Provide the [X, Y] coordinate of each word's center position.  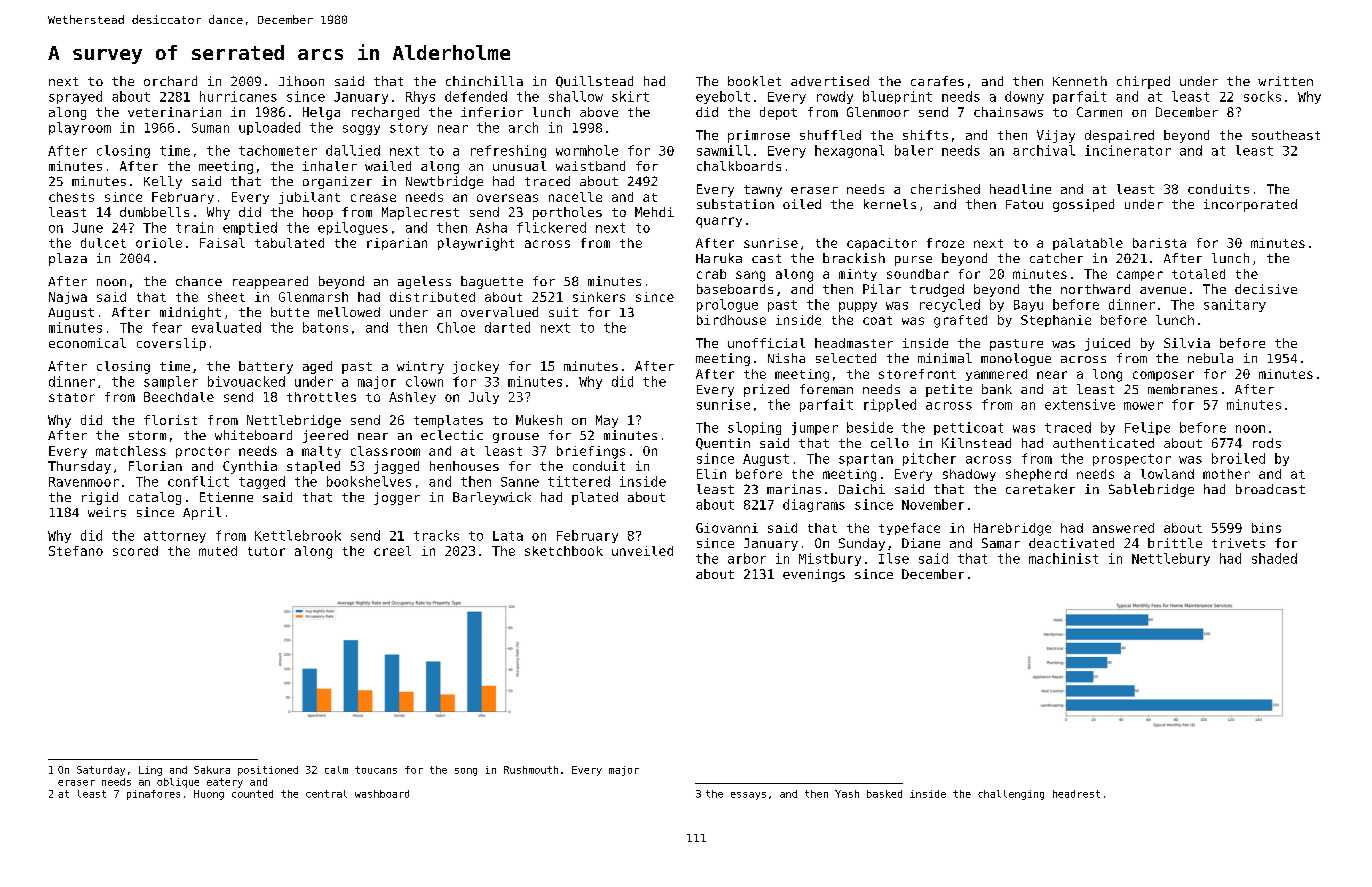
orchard [170, 81]
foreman [826, 389]
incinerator [1128, 150]
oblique [178, 783]
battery [266, 367]
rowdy [835, 97]
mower [1143, 406]
